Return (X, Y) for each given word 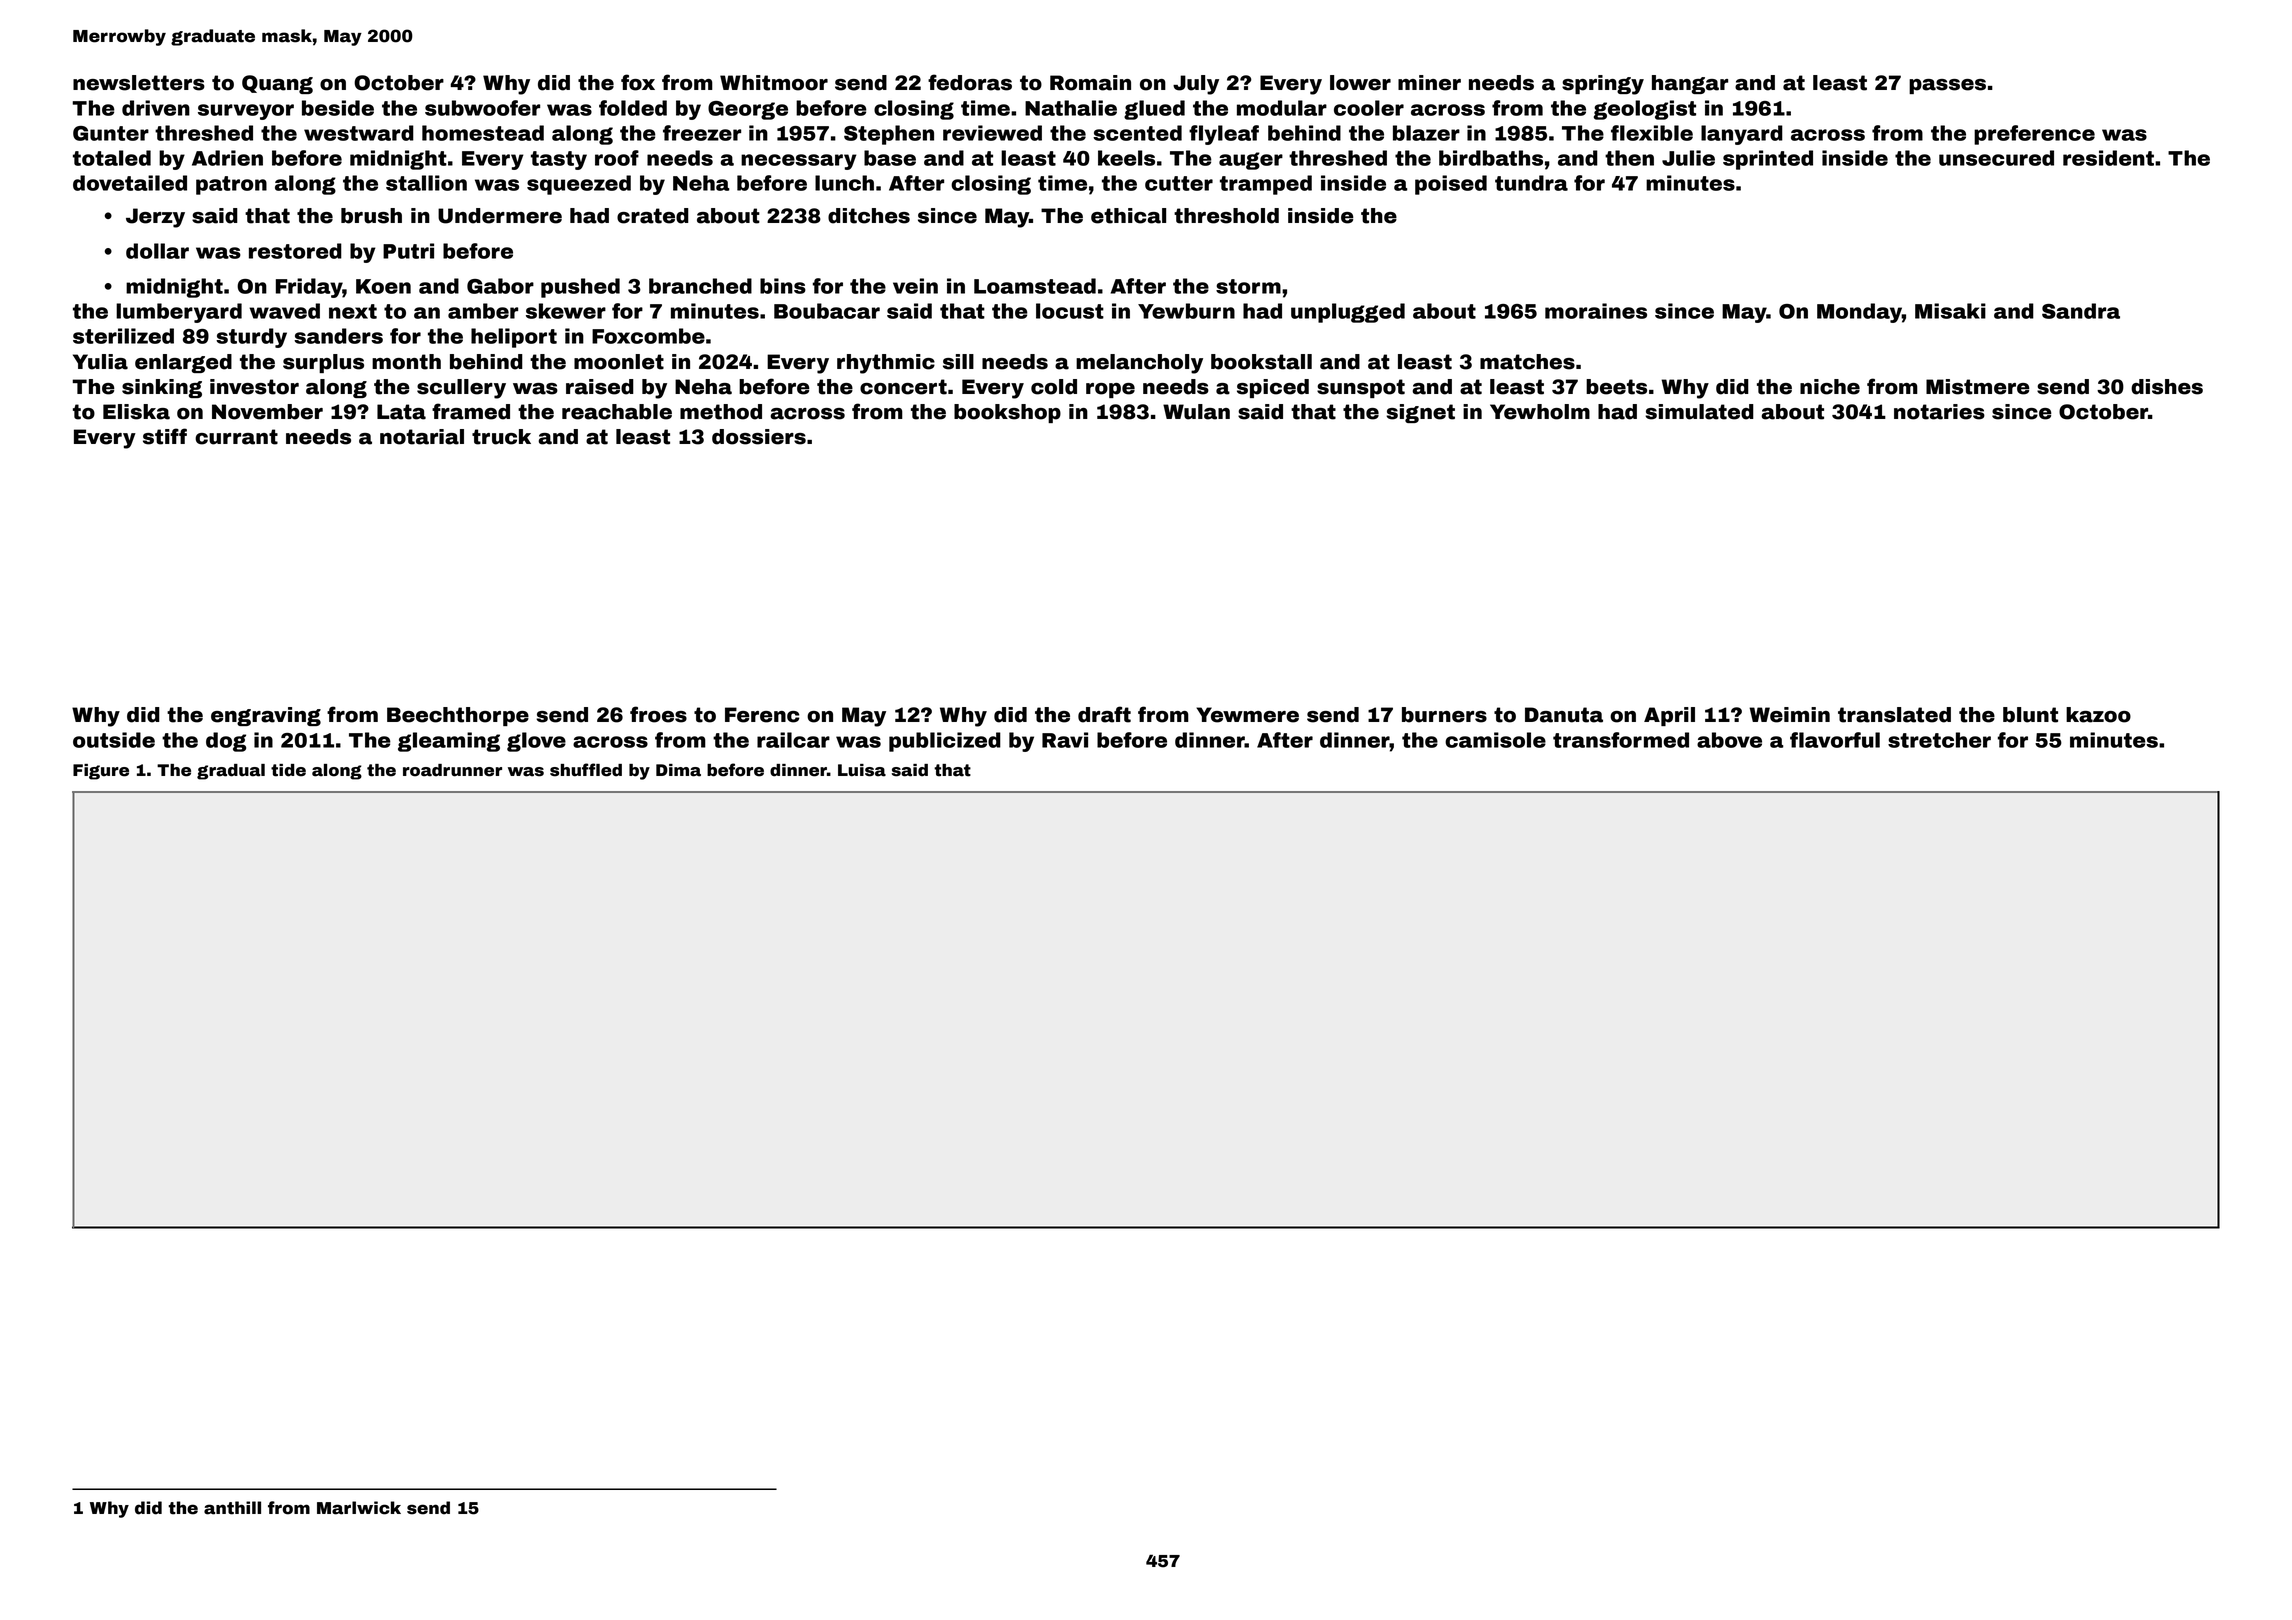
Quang (277, 84)
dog (226, 742)
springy (1603, 85)
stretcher (1939, 740)
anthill (232, 1508)
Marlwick (359, 1508)
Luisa (862, 770)
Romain (1090, 83)
